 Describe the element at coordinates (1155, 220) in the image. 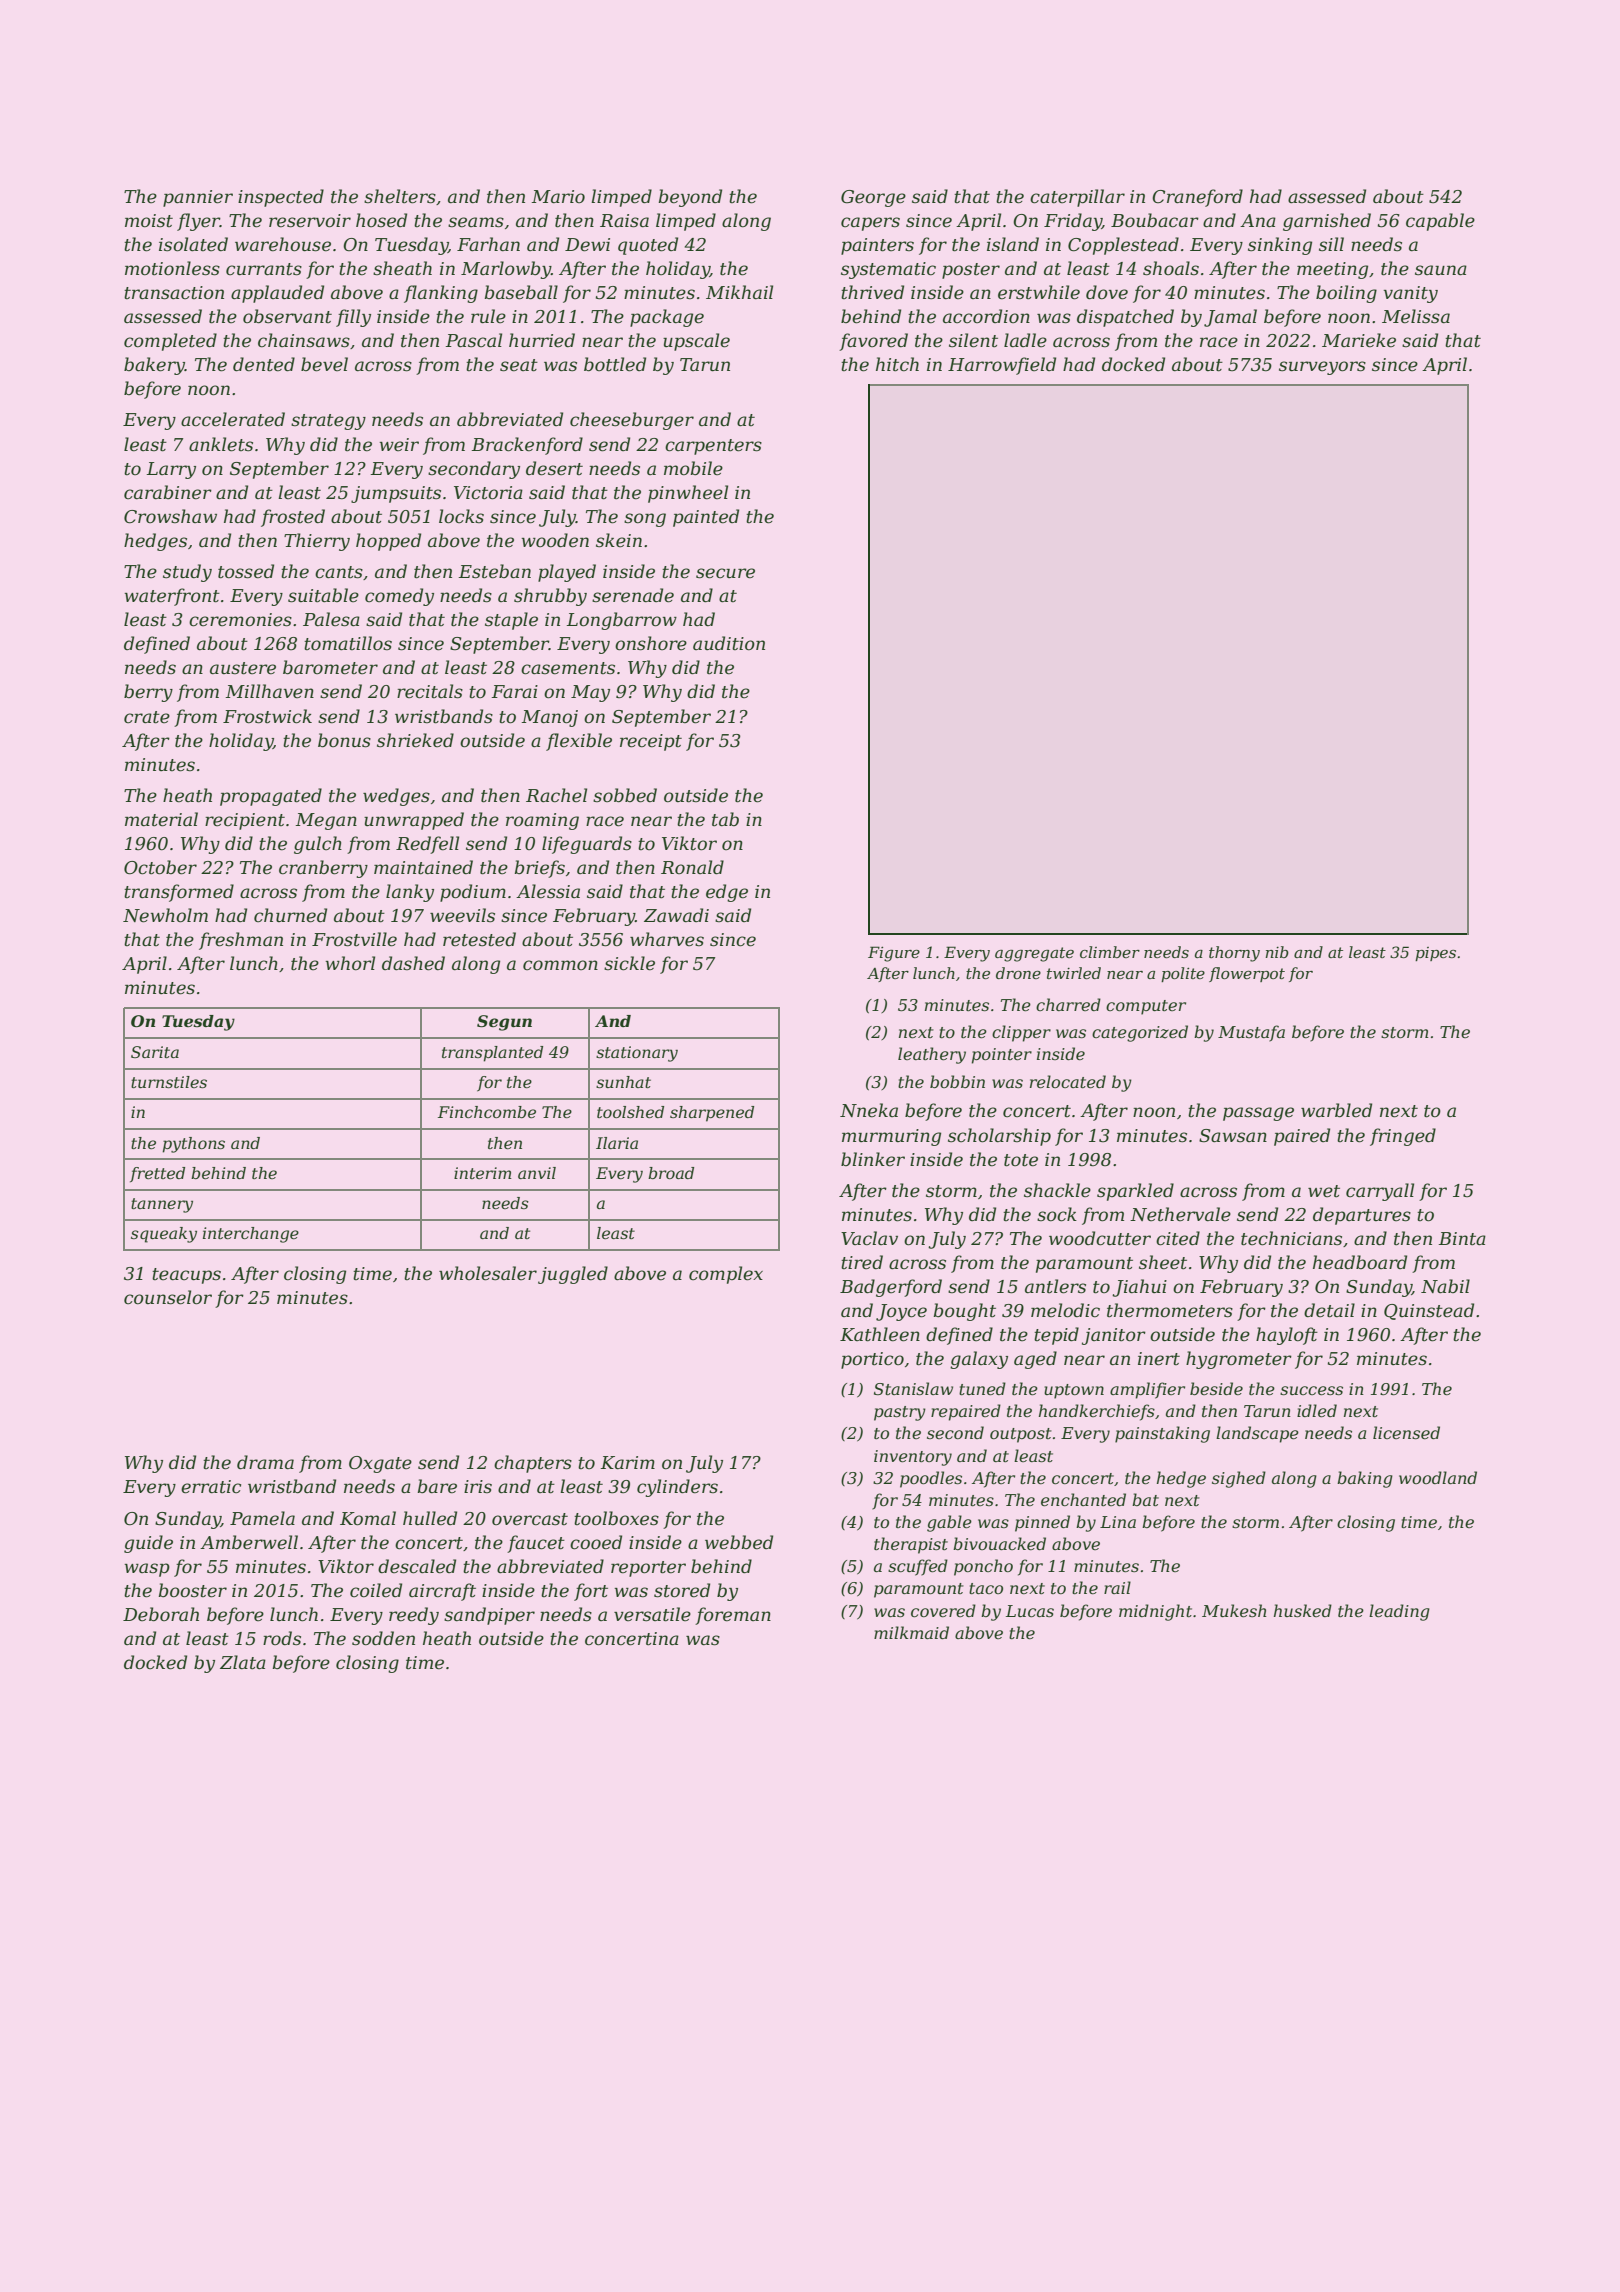

I see `Boubacar` at that location.
